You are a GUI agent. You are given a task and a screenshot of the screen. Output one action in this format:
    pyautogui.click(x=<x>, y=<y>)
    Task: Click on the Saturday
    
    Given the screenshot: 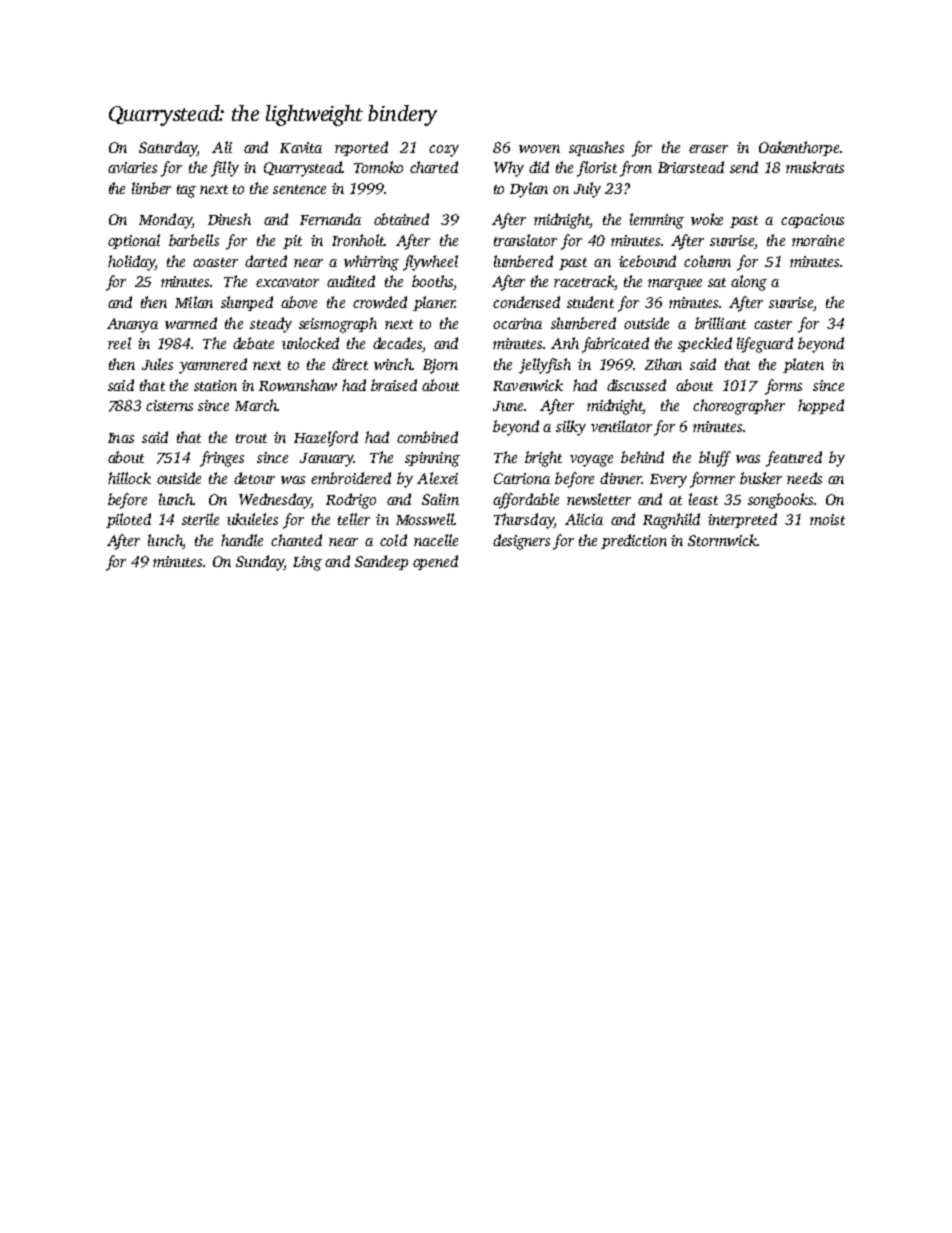 What is the action you would take?
    pyautogui.click(x=168, y=149)
